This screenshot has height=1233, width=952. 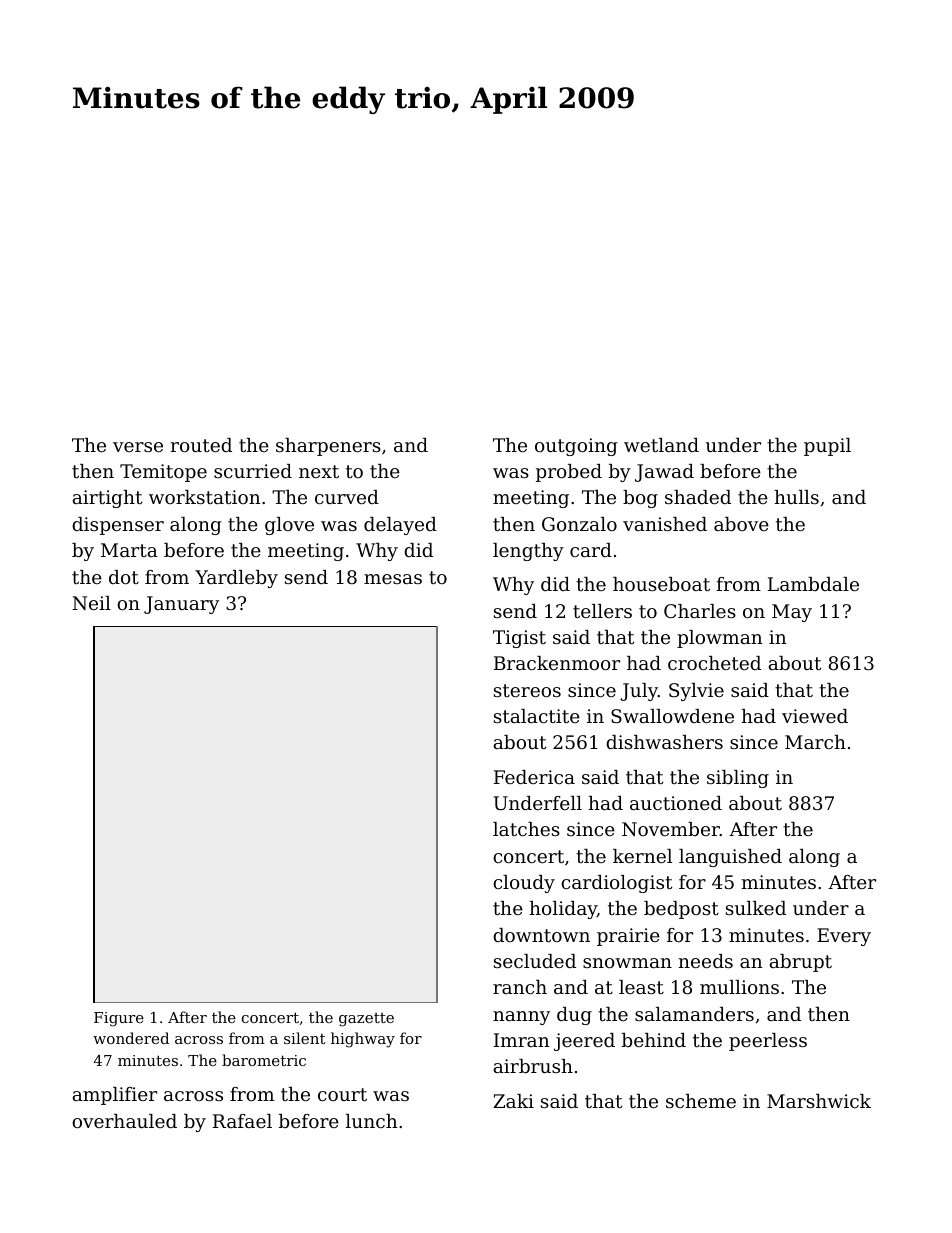 What do you see at coordinates (642, 856) in the screenshot?
I see `kernel` at bounding box center [642, 856].
